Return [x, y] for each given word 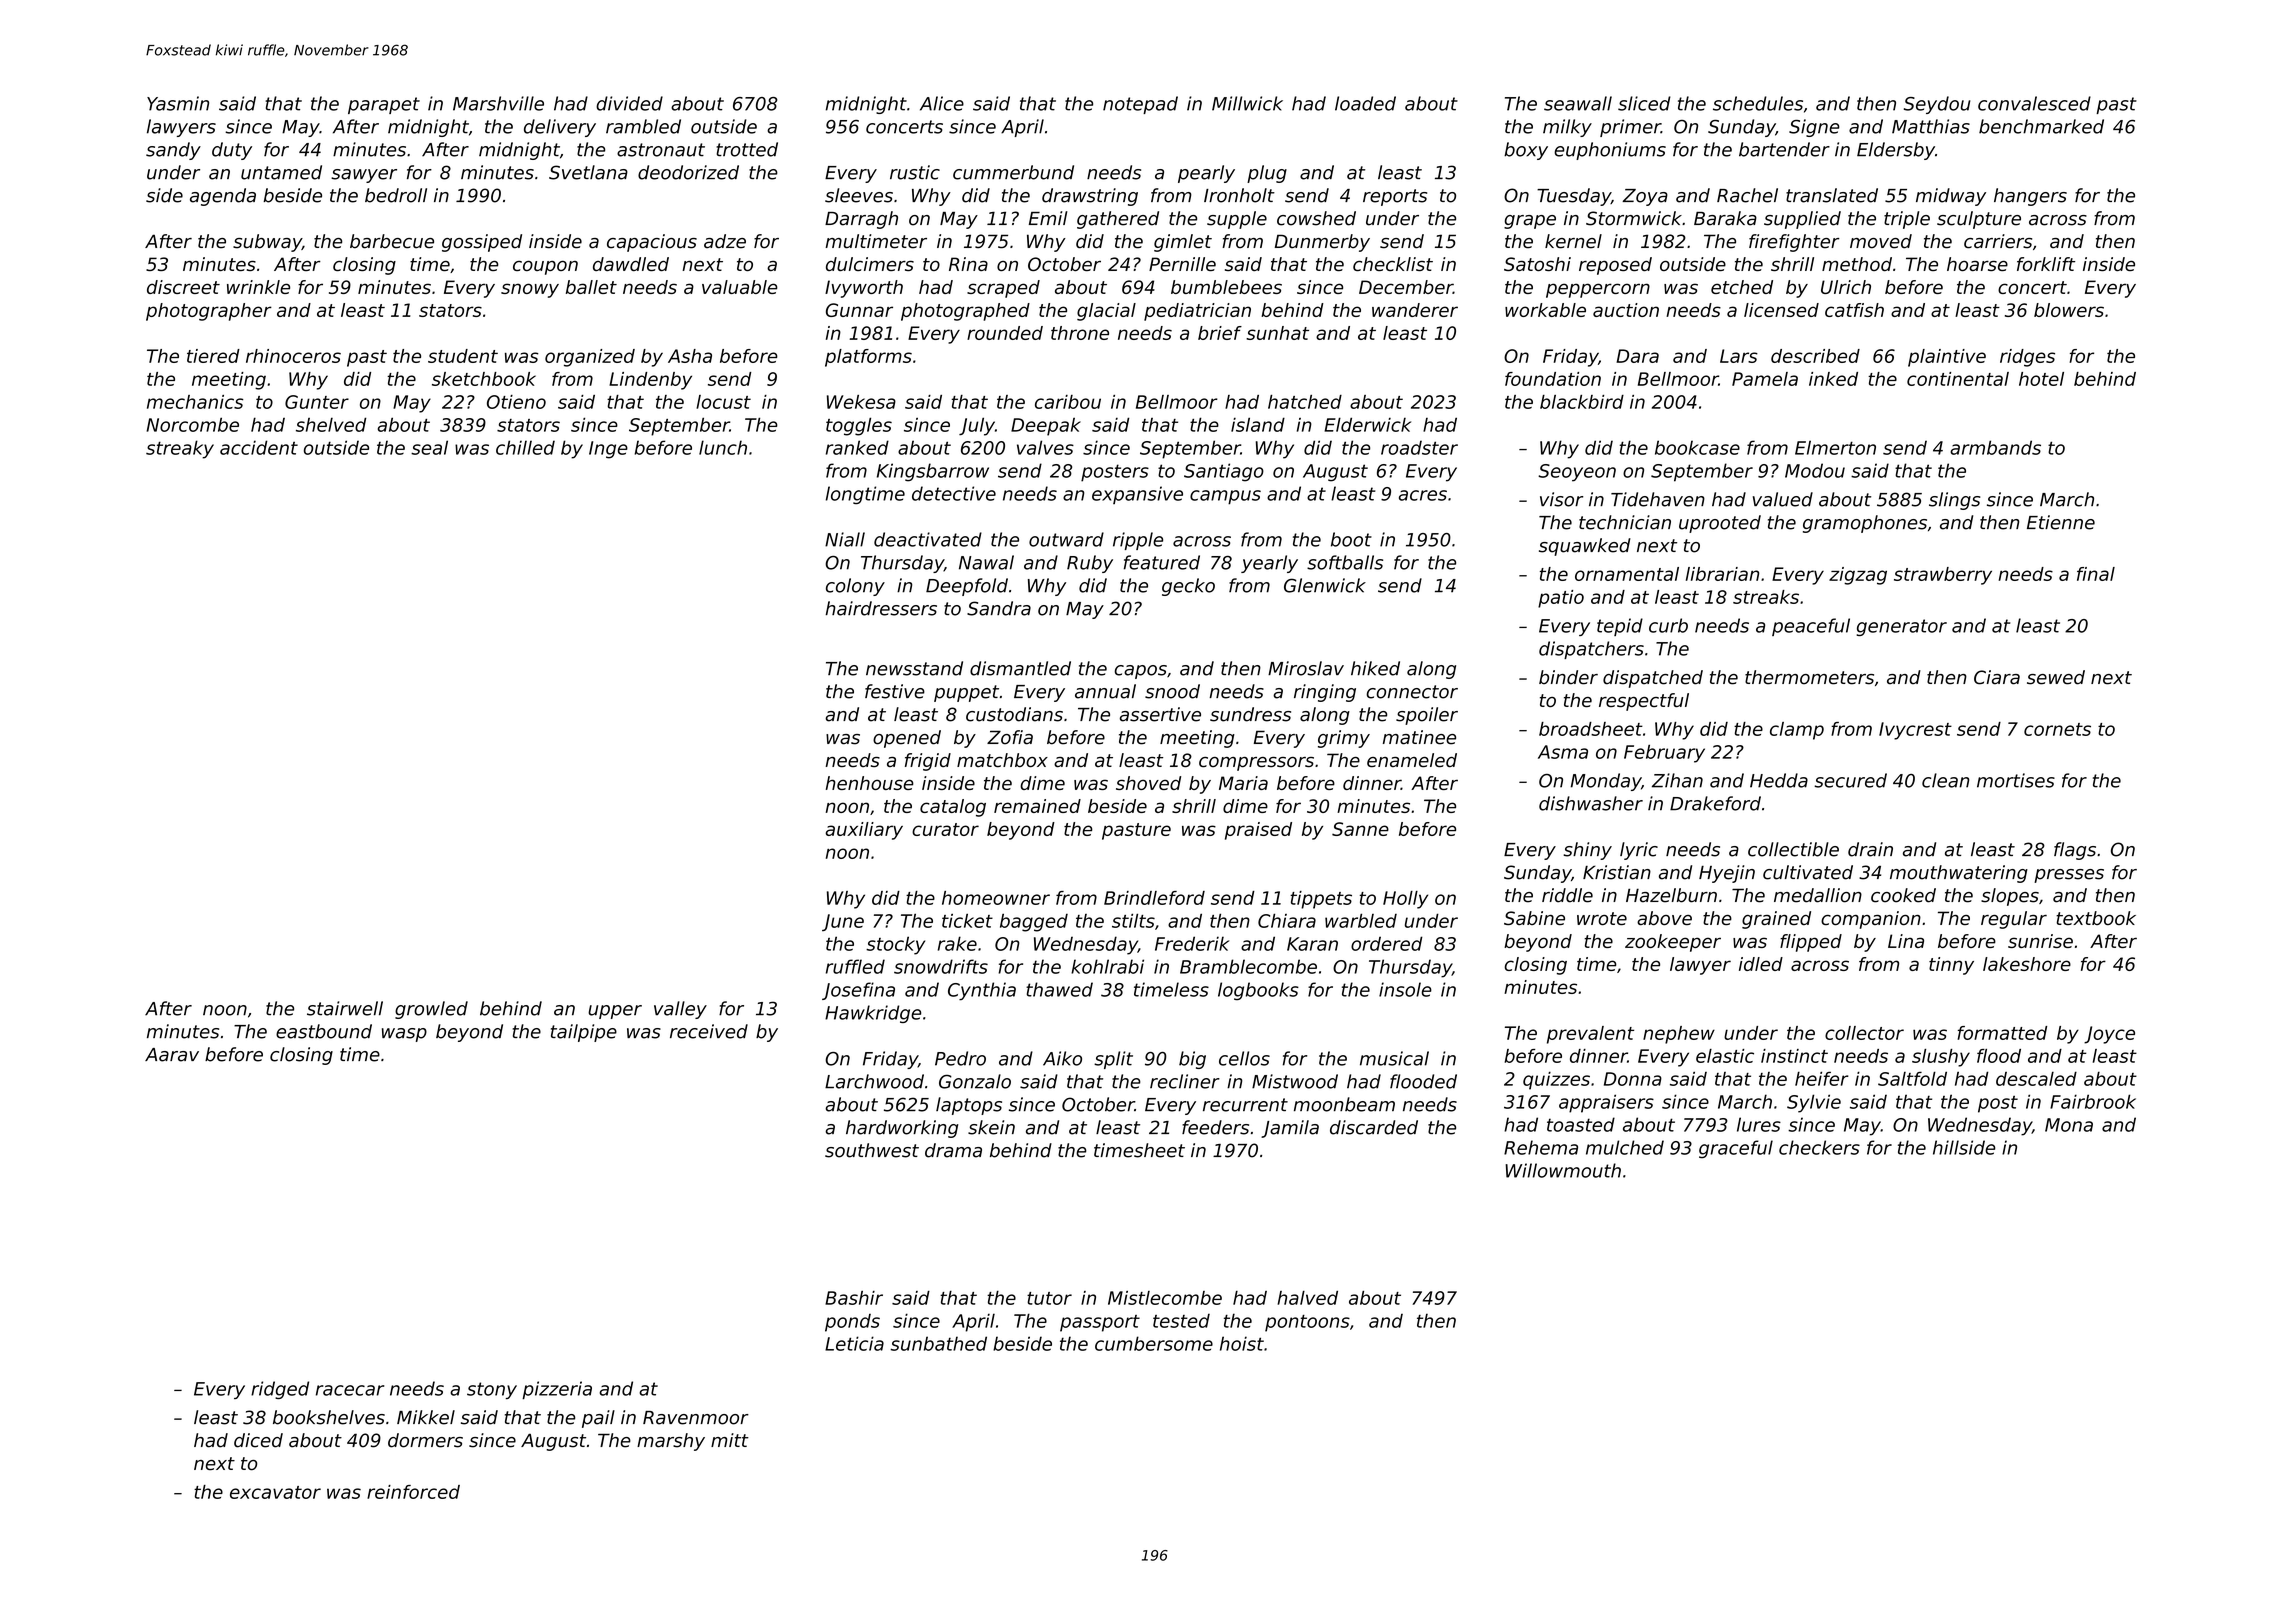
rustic [915, 172]
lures [1759, 1124]
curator [945, 829]
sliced [1644, 103]
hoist [1242, 1343]
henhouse [870, 783]
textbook [2096, 918]
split [1113, 1060]
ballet [591, 287]
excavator [275, 1492]
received [709, 1031]
